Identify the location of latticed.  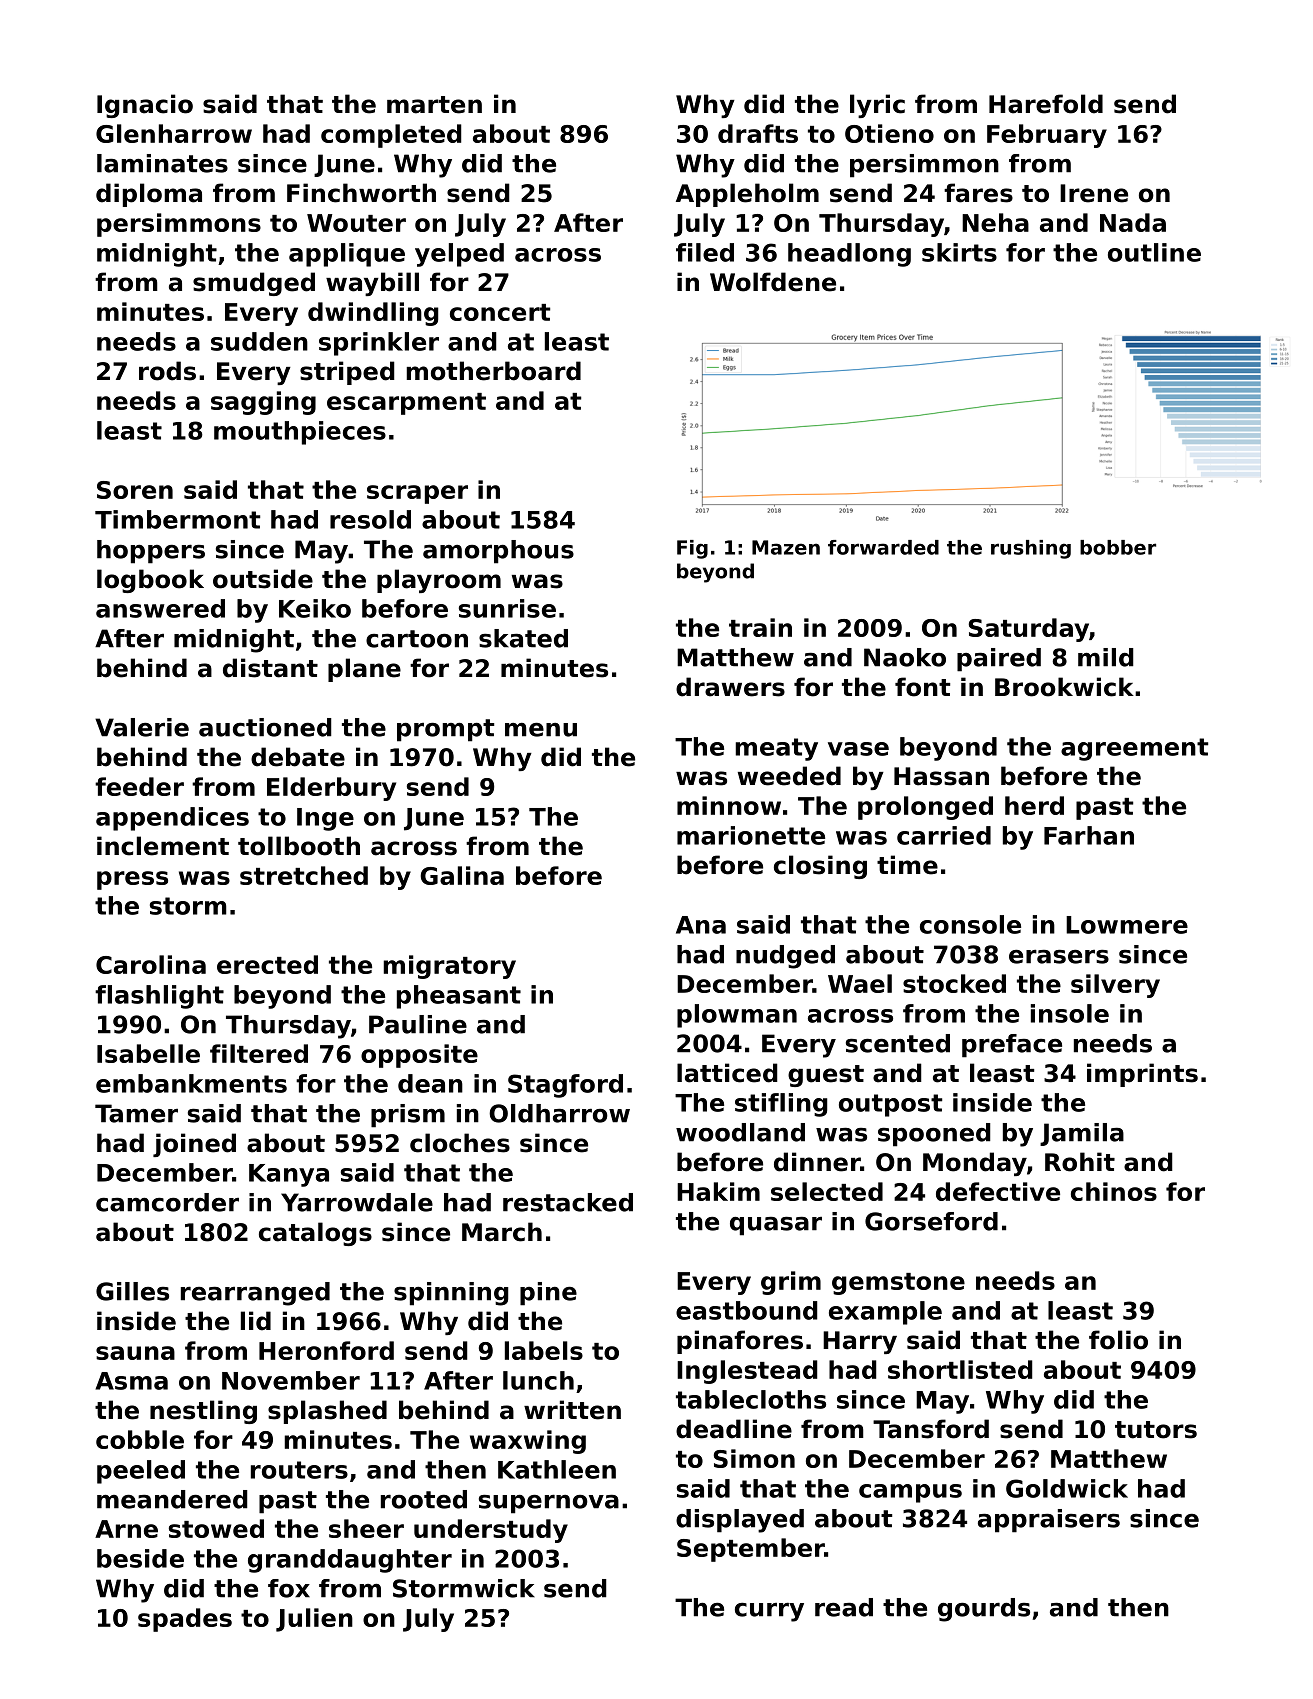
(727, 1073).
